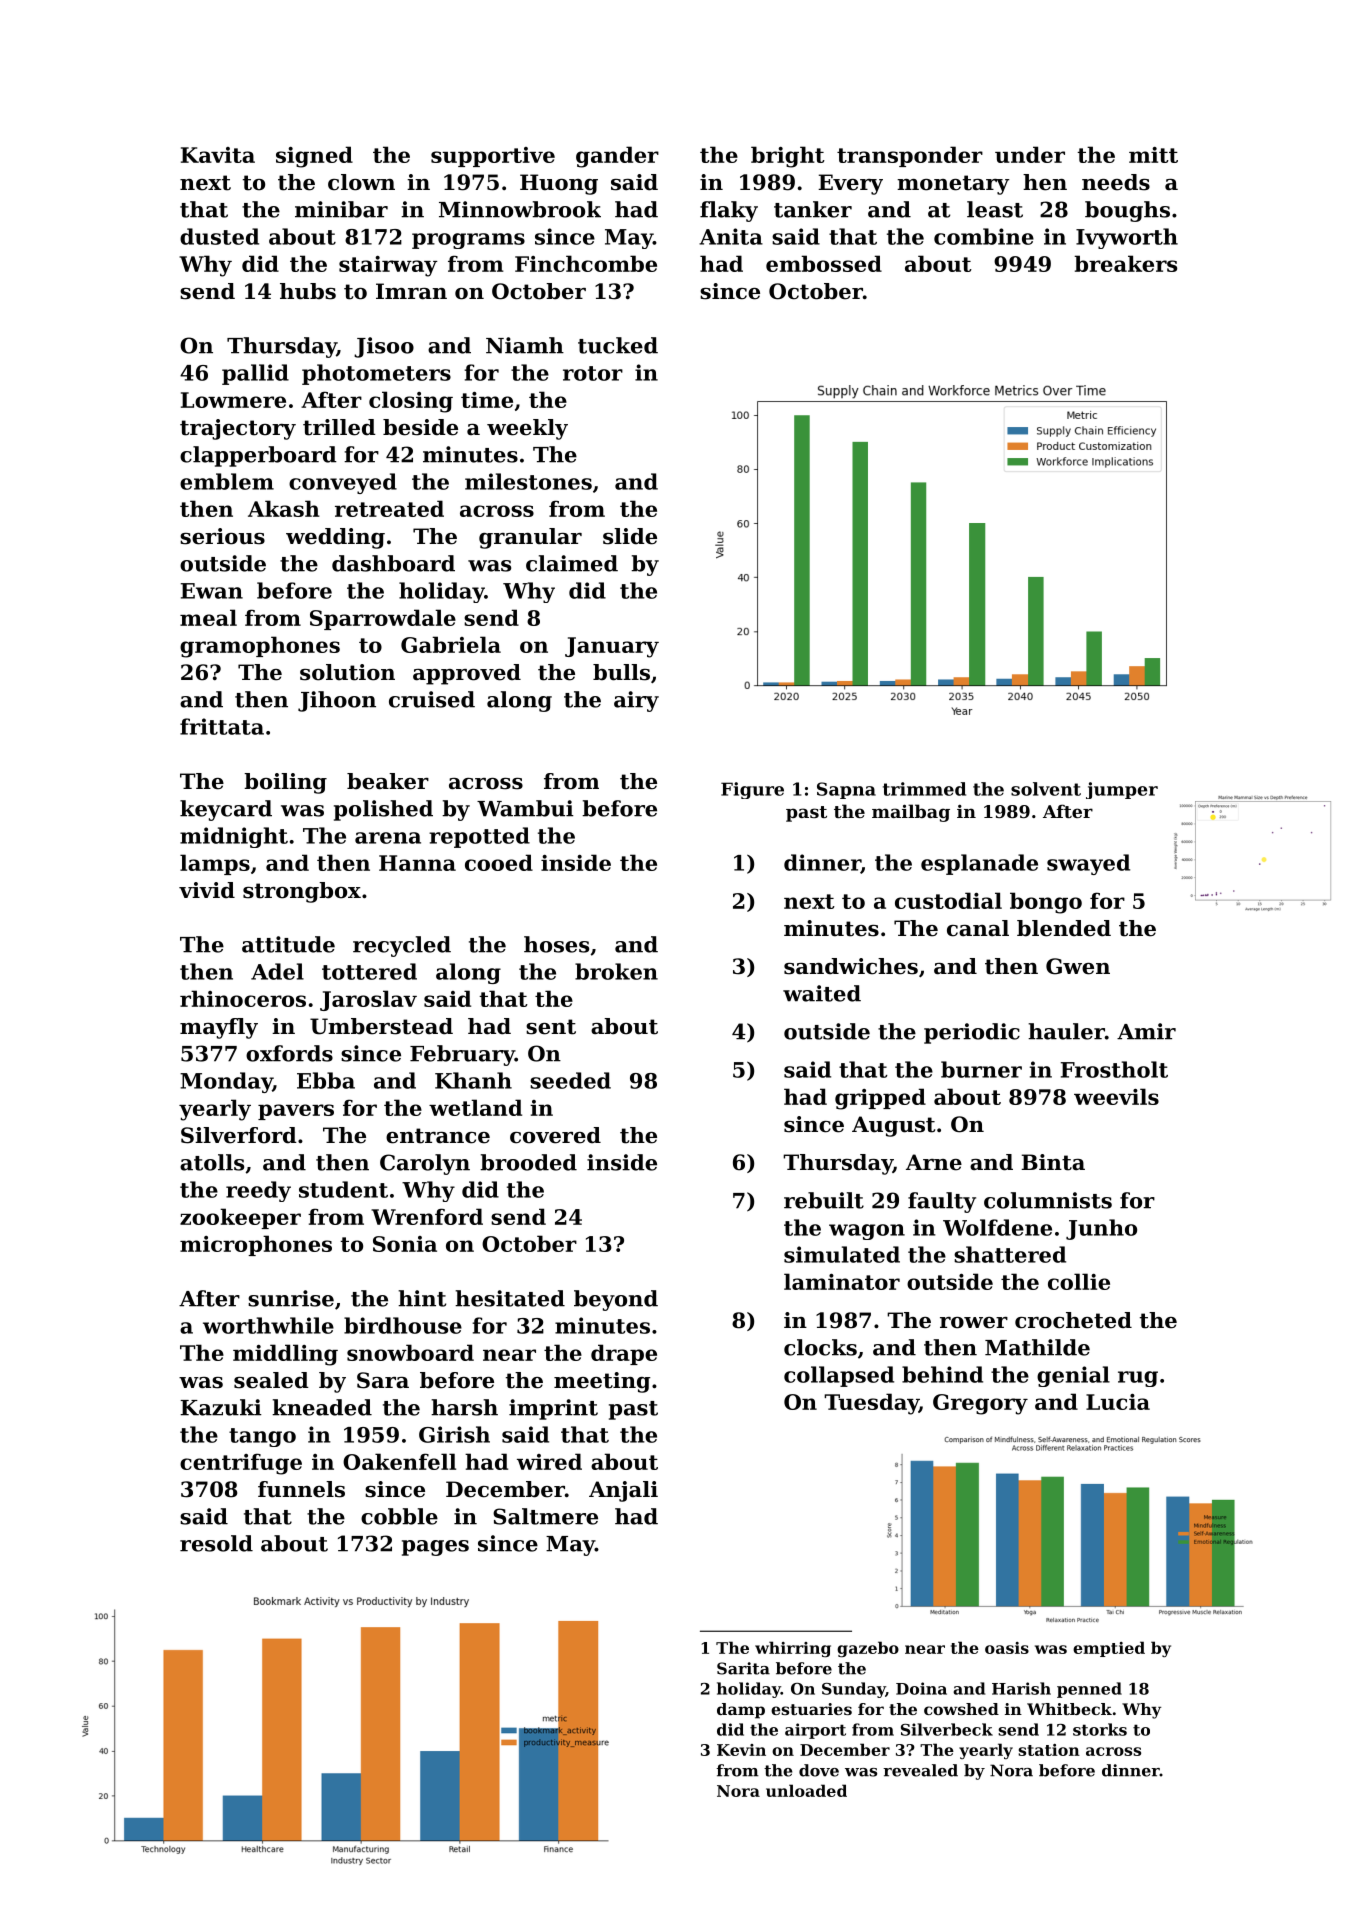 Image resolution: width=1358 pixels, height=1921 pixels. I want to click on keycard, so click(226, 810).
